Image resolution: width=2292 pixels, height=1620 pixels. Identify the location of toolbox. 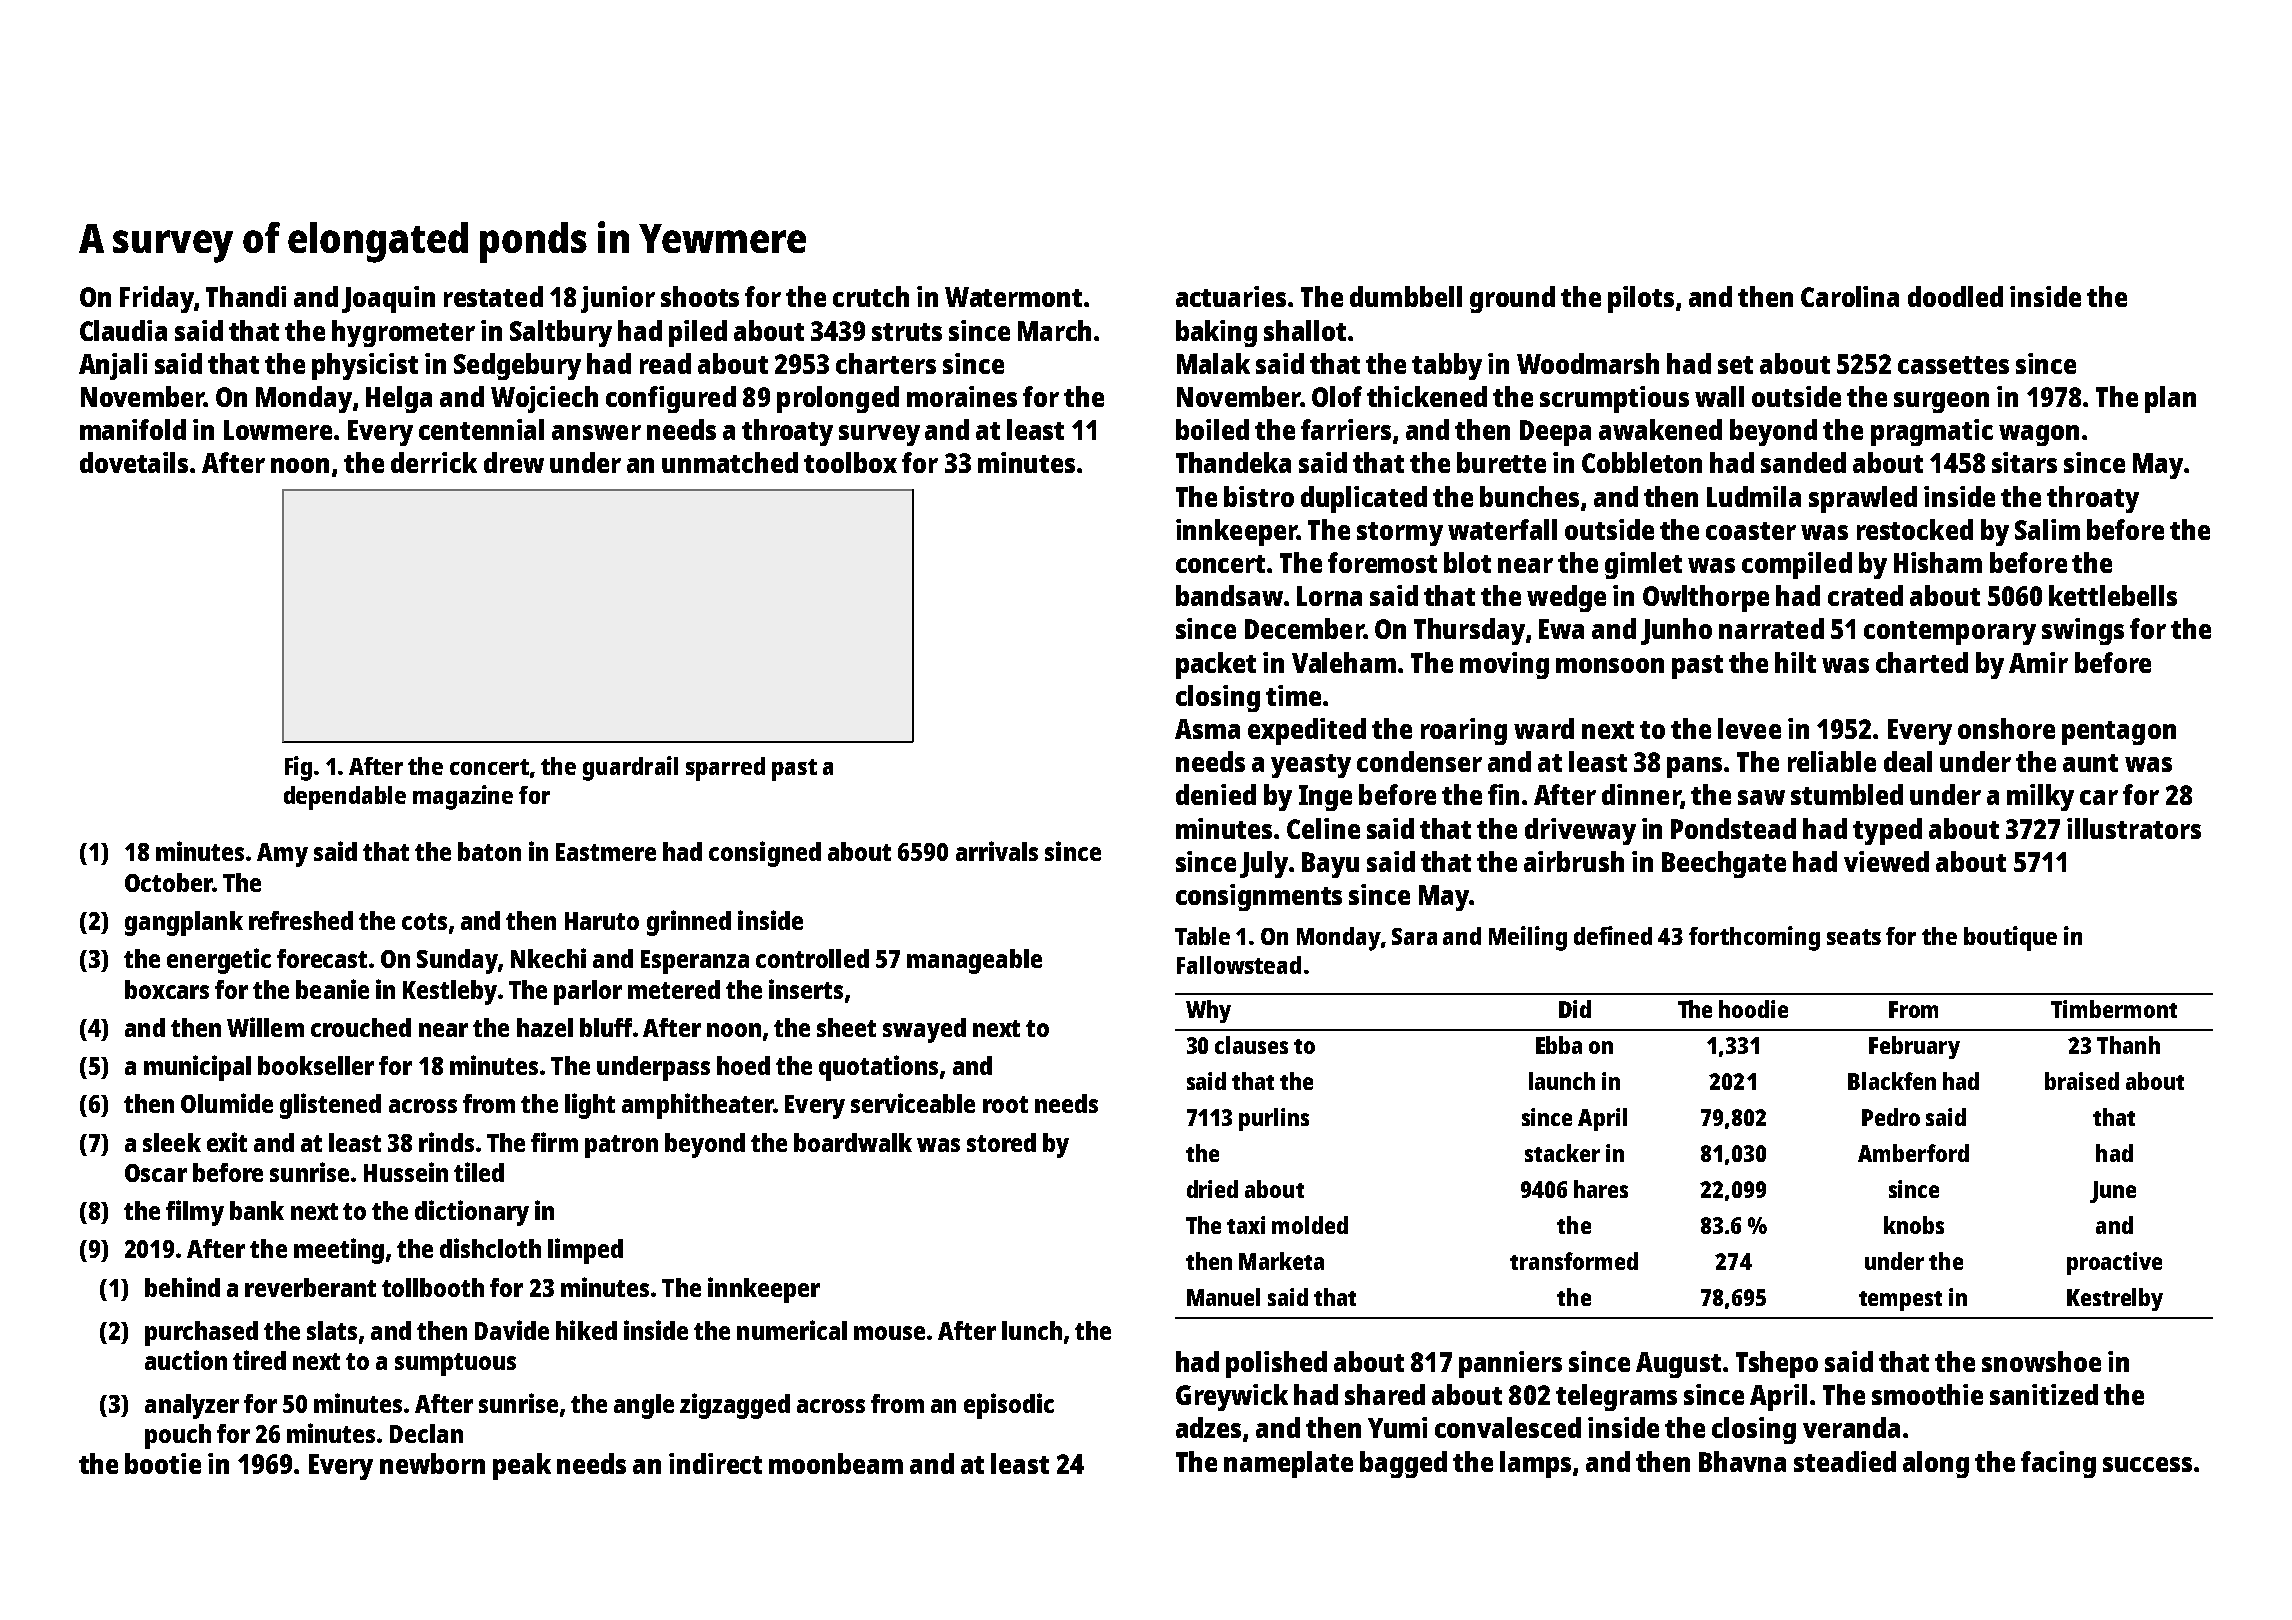
(850, 462).
